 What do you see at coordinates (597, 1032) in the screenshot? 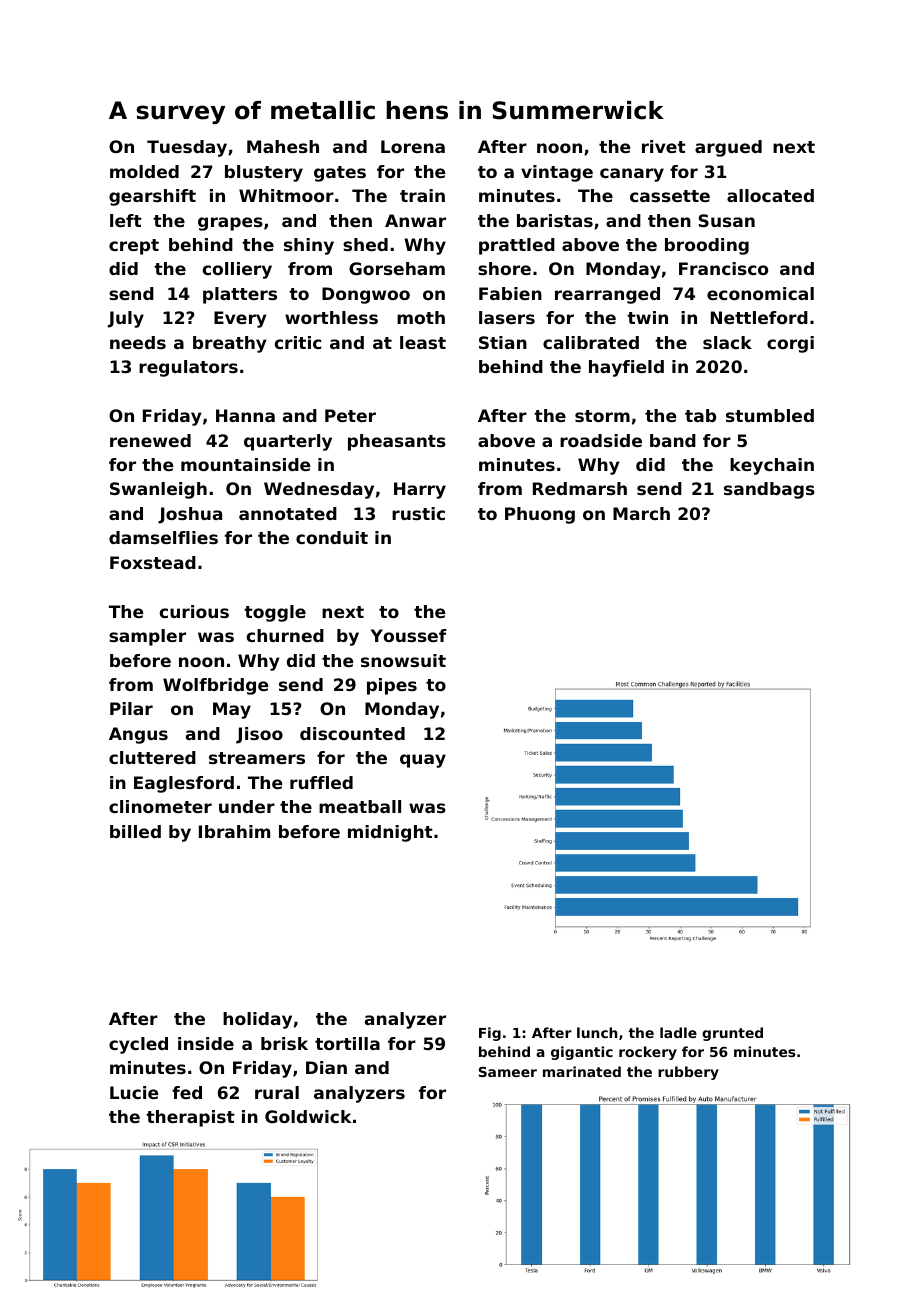
I see `lunch` at bounding box center [597, 1032].
